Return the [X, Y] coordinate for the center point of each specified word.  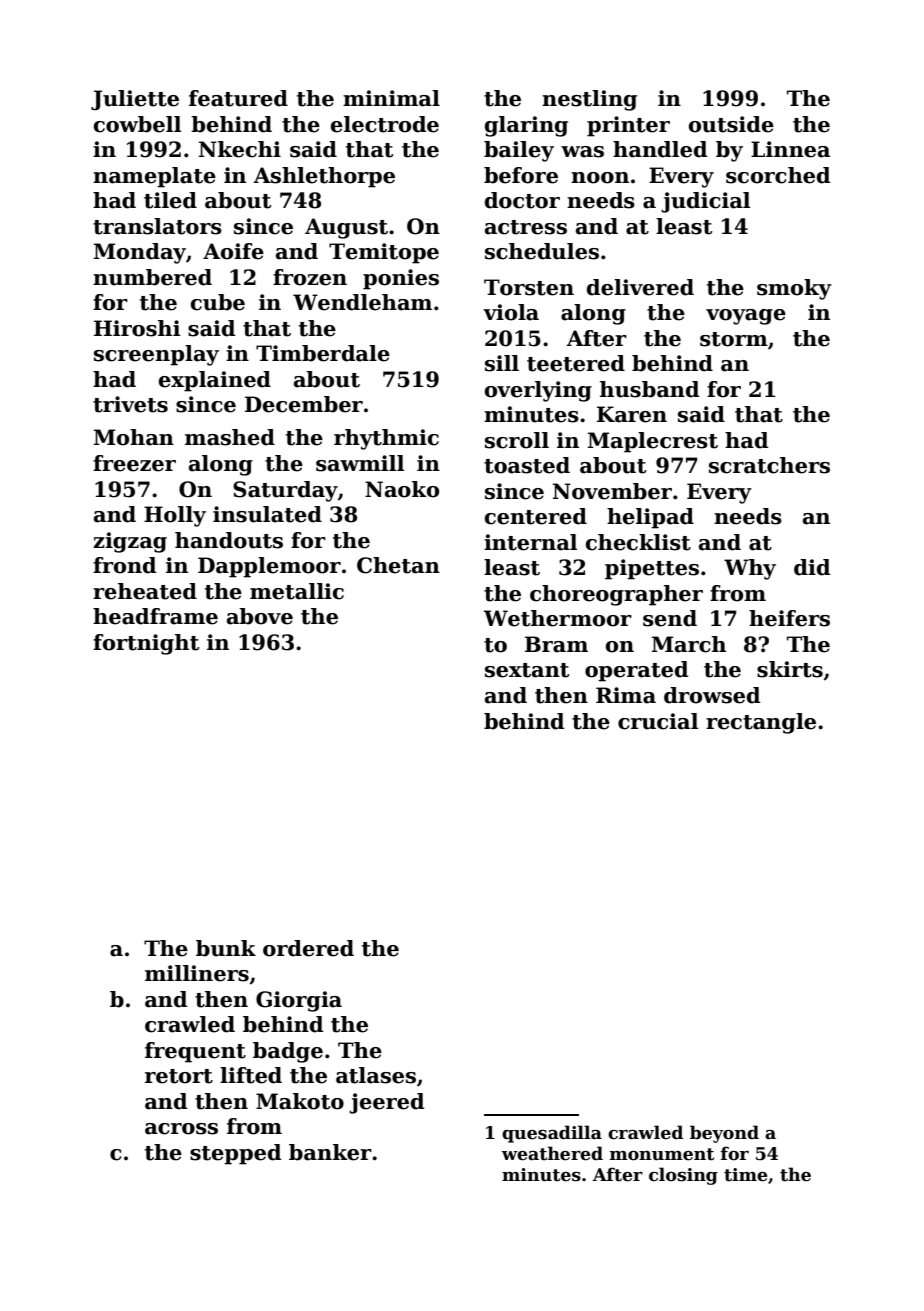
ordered [308, 948]
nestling [589, 100]
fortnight [146, 644]
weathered [552, 1153]
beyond [724, 1134]
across [181, 1129]
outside [731, 124]
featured [238, 98]
